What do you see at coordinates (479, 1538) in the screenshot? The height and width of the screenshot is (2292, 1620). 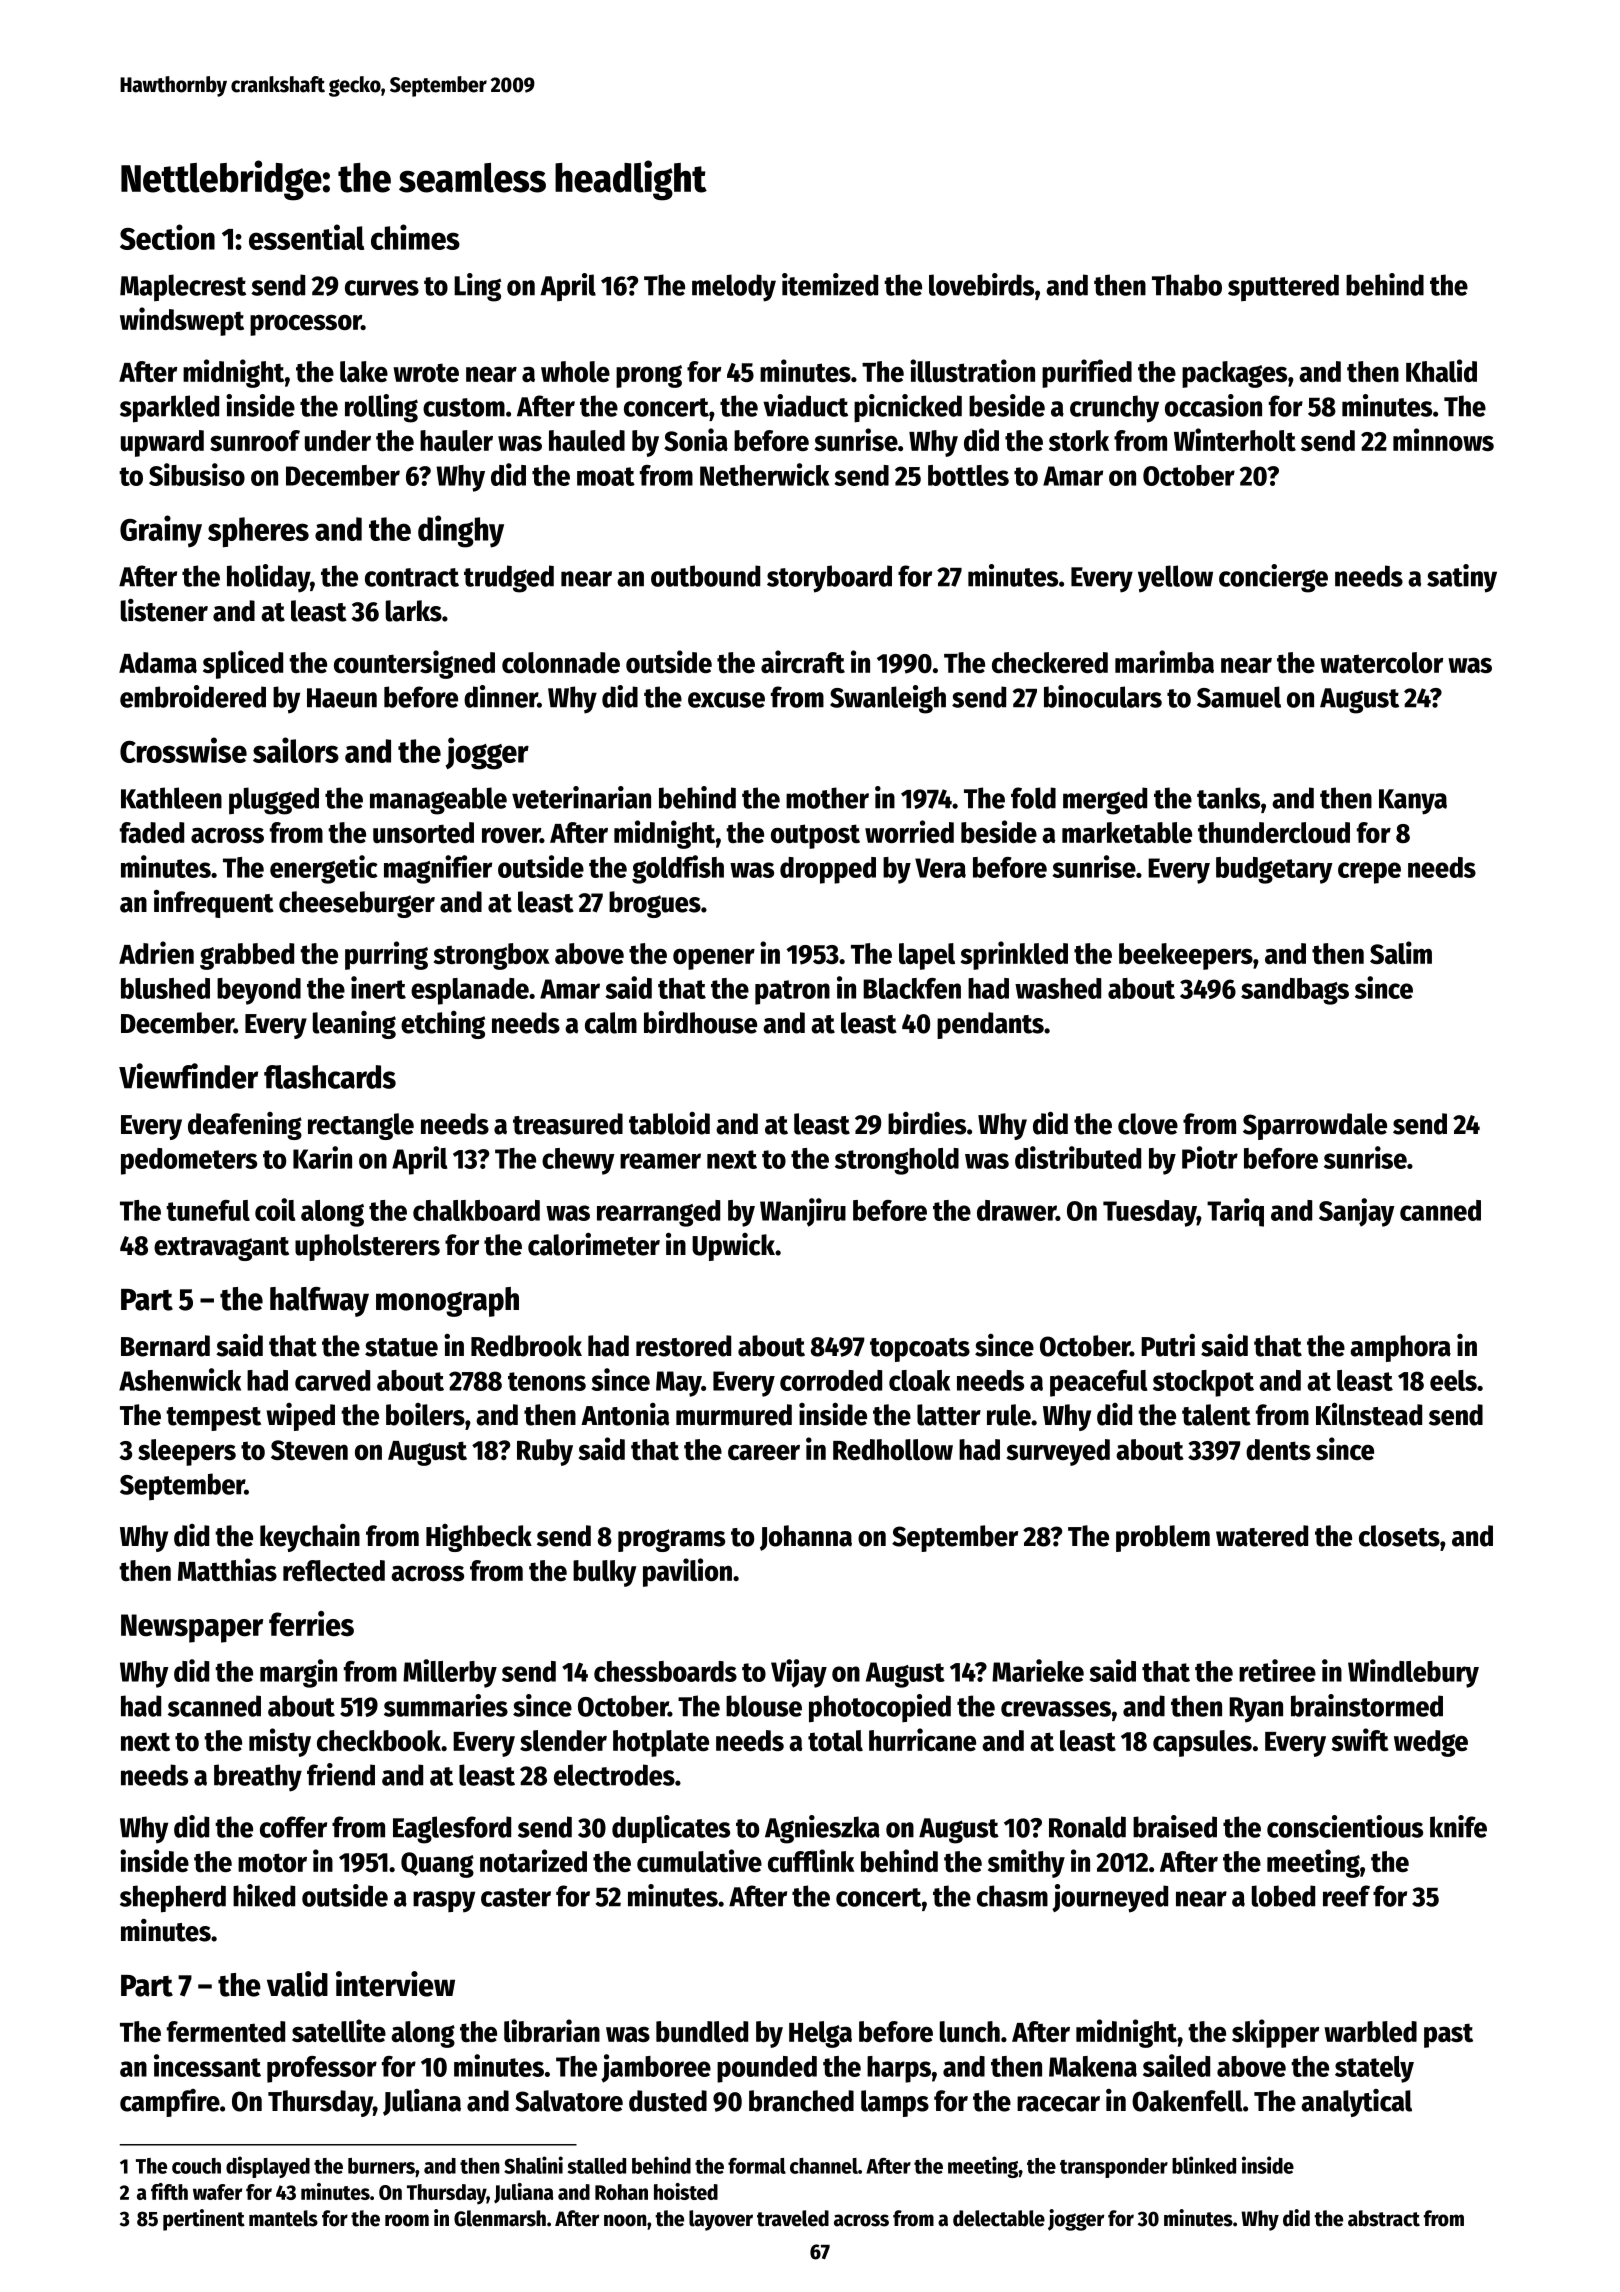 I see `Highbeck` at bounding box center [479, 1538].
